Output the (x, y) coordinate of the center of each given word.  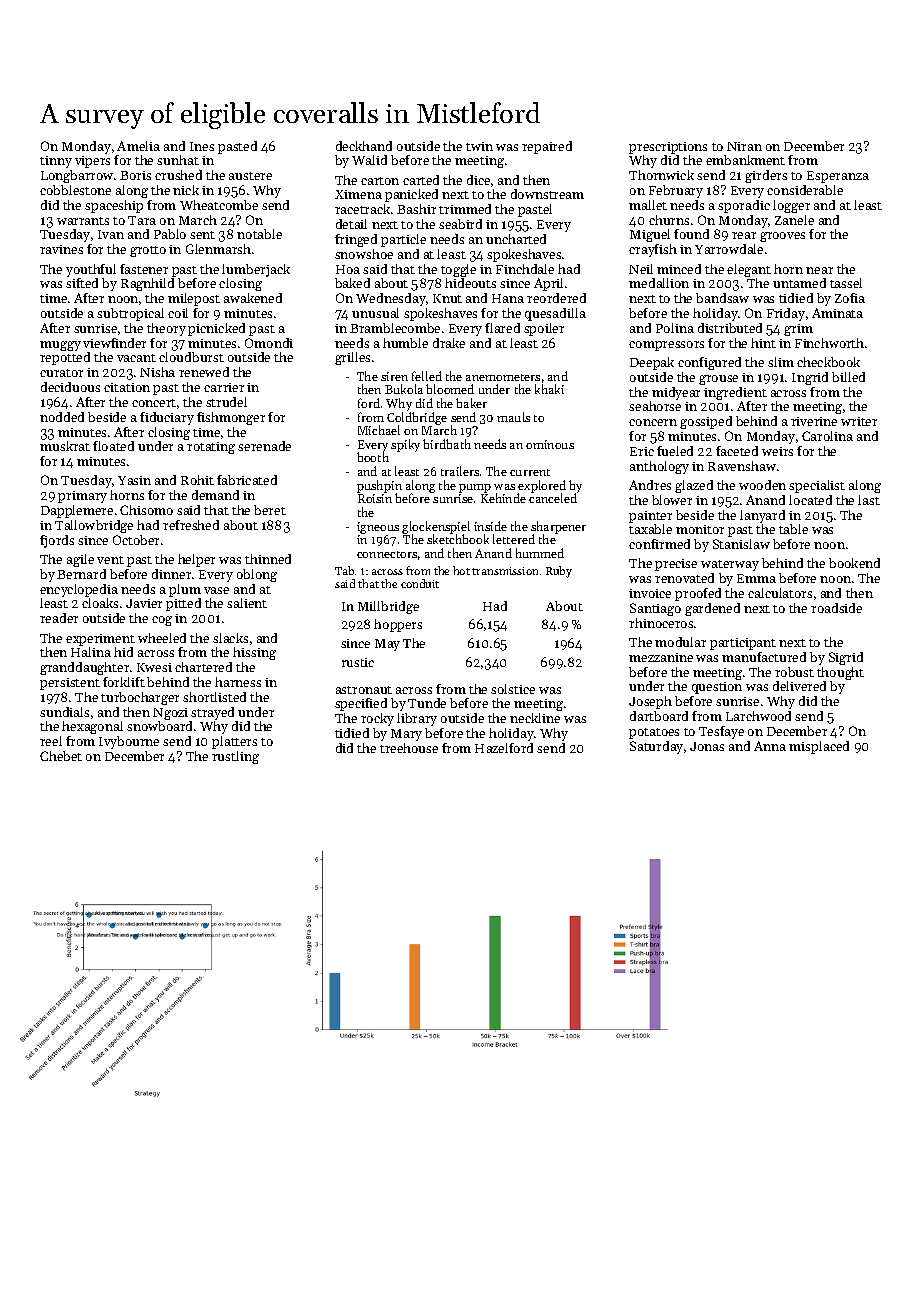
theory (166, 329)
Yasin (134, 480)
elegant (749, 270)
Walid (369, 160)
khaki (549, 389)
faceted (737, 451)
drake (449, 343)
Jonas (707, 746)
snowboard (159, 726)
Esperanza (838, 177)
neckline (535, 718)
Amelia (138, 146)
